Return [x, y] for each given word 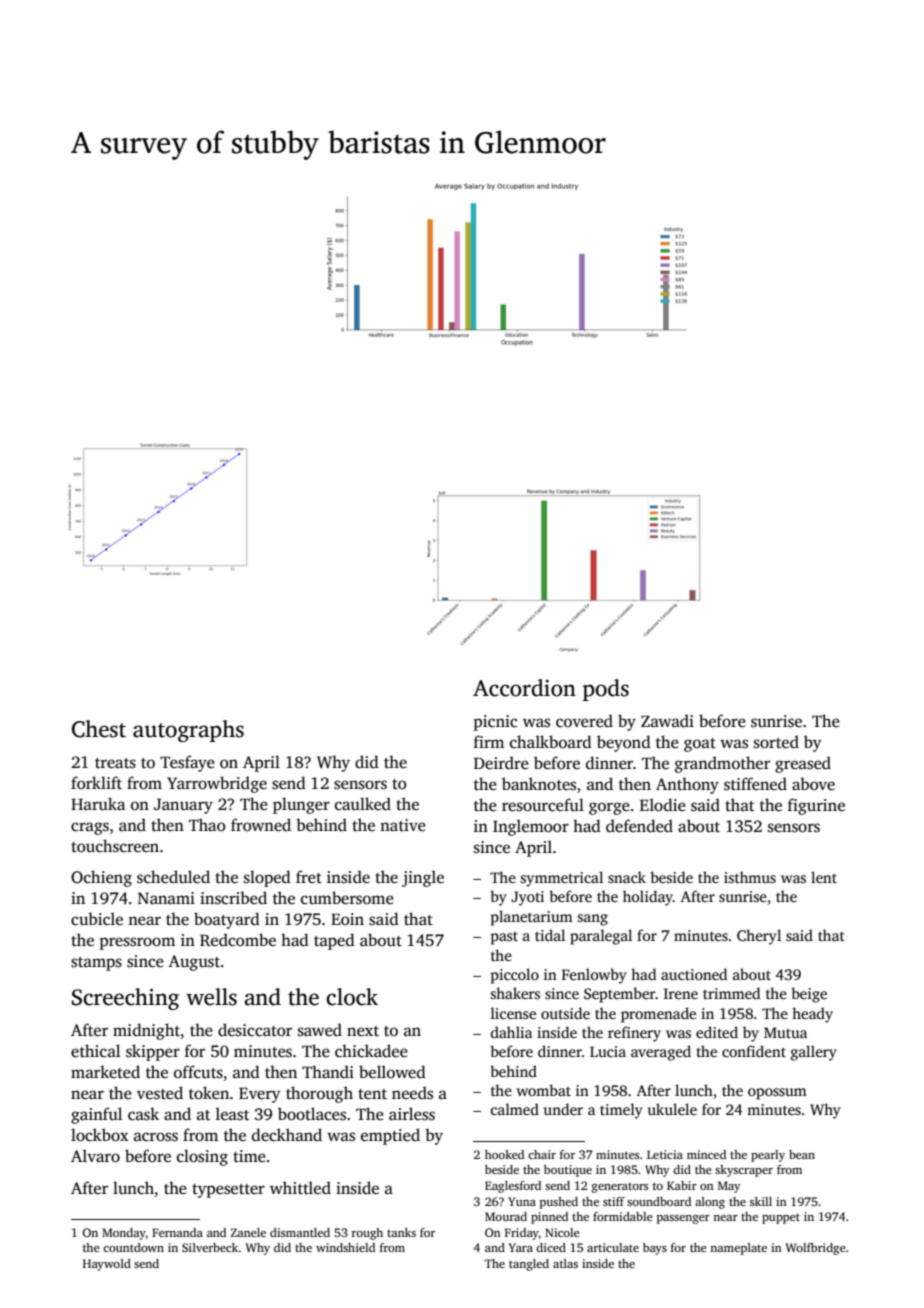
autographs [188, 731]
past [504, 938]
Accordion [524, 688]
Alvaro [95, 1156]
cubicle [97, 919]
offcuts [198, 1072]
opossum [777, 1094]
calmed [515, 1109]
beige [809, 995]
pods [605, 690]
